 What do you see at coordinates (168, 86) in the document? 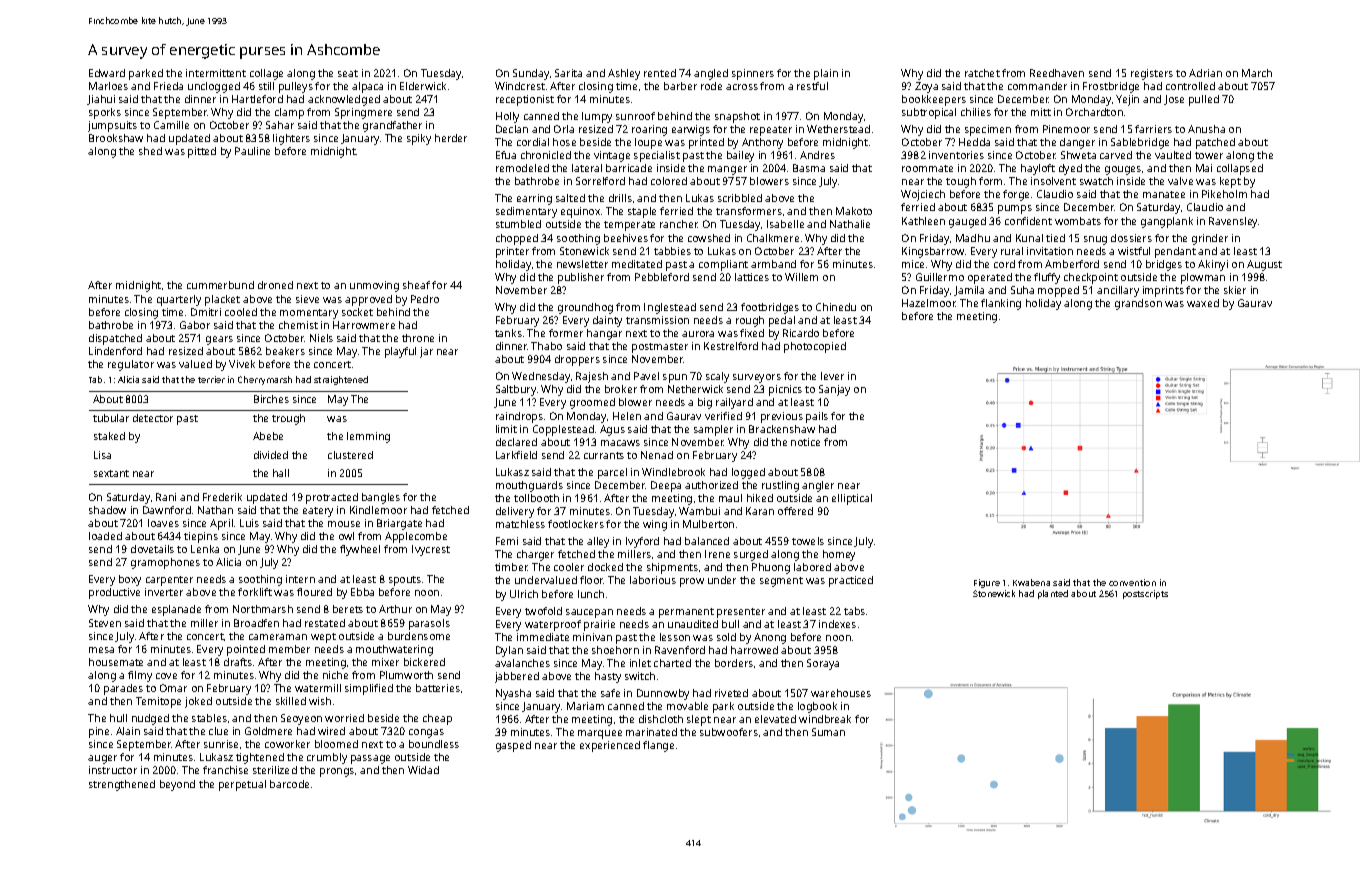
I see `Frieda` at bounding box center [168, 86].
